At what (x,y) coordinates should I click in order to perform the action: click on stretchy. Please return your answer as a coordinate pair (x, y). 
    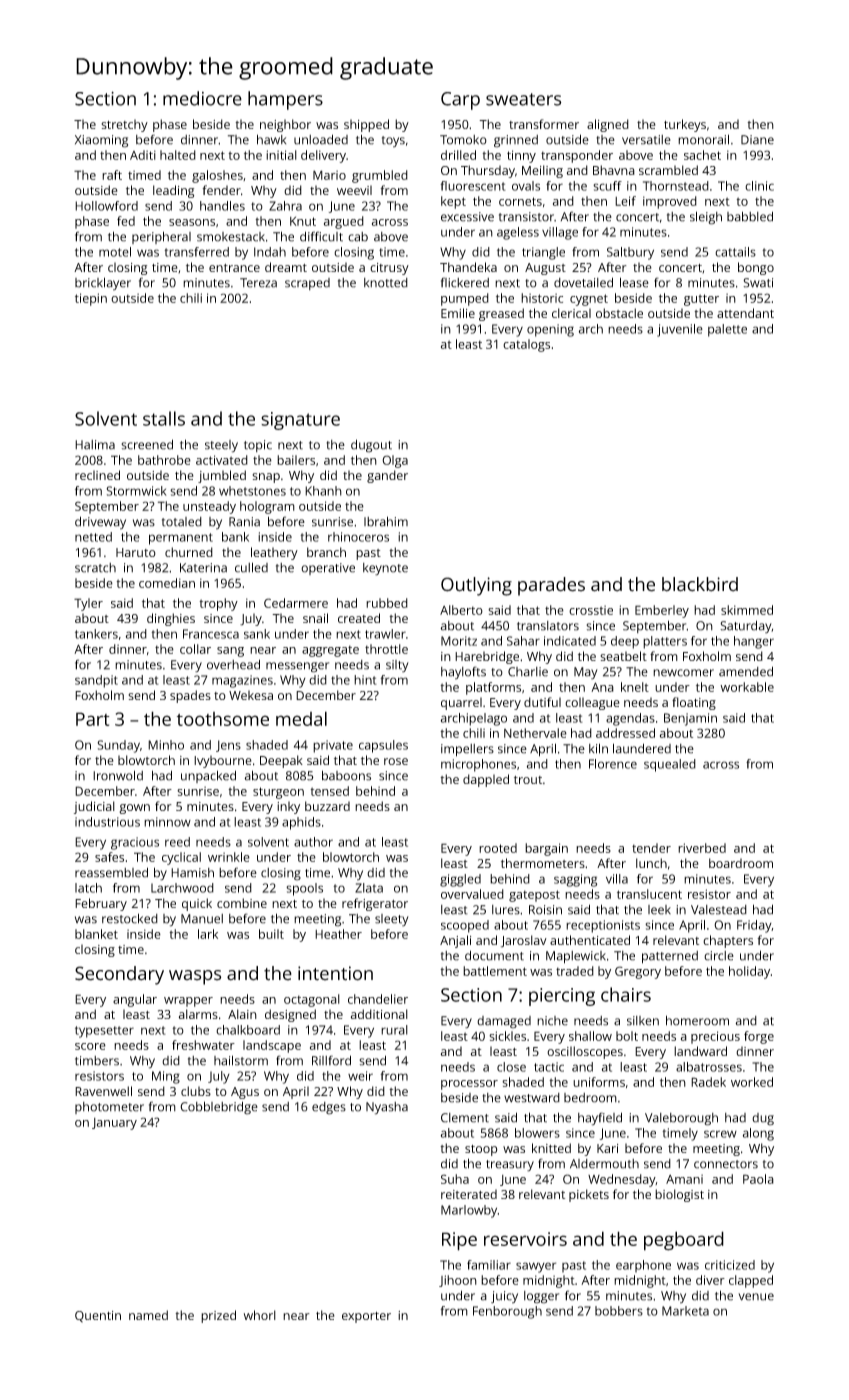
    Looking at the image, I should click on (124, 125).
